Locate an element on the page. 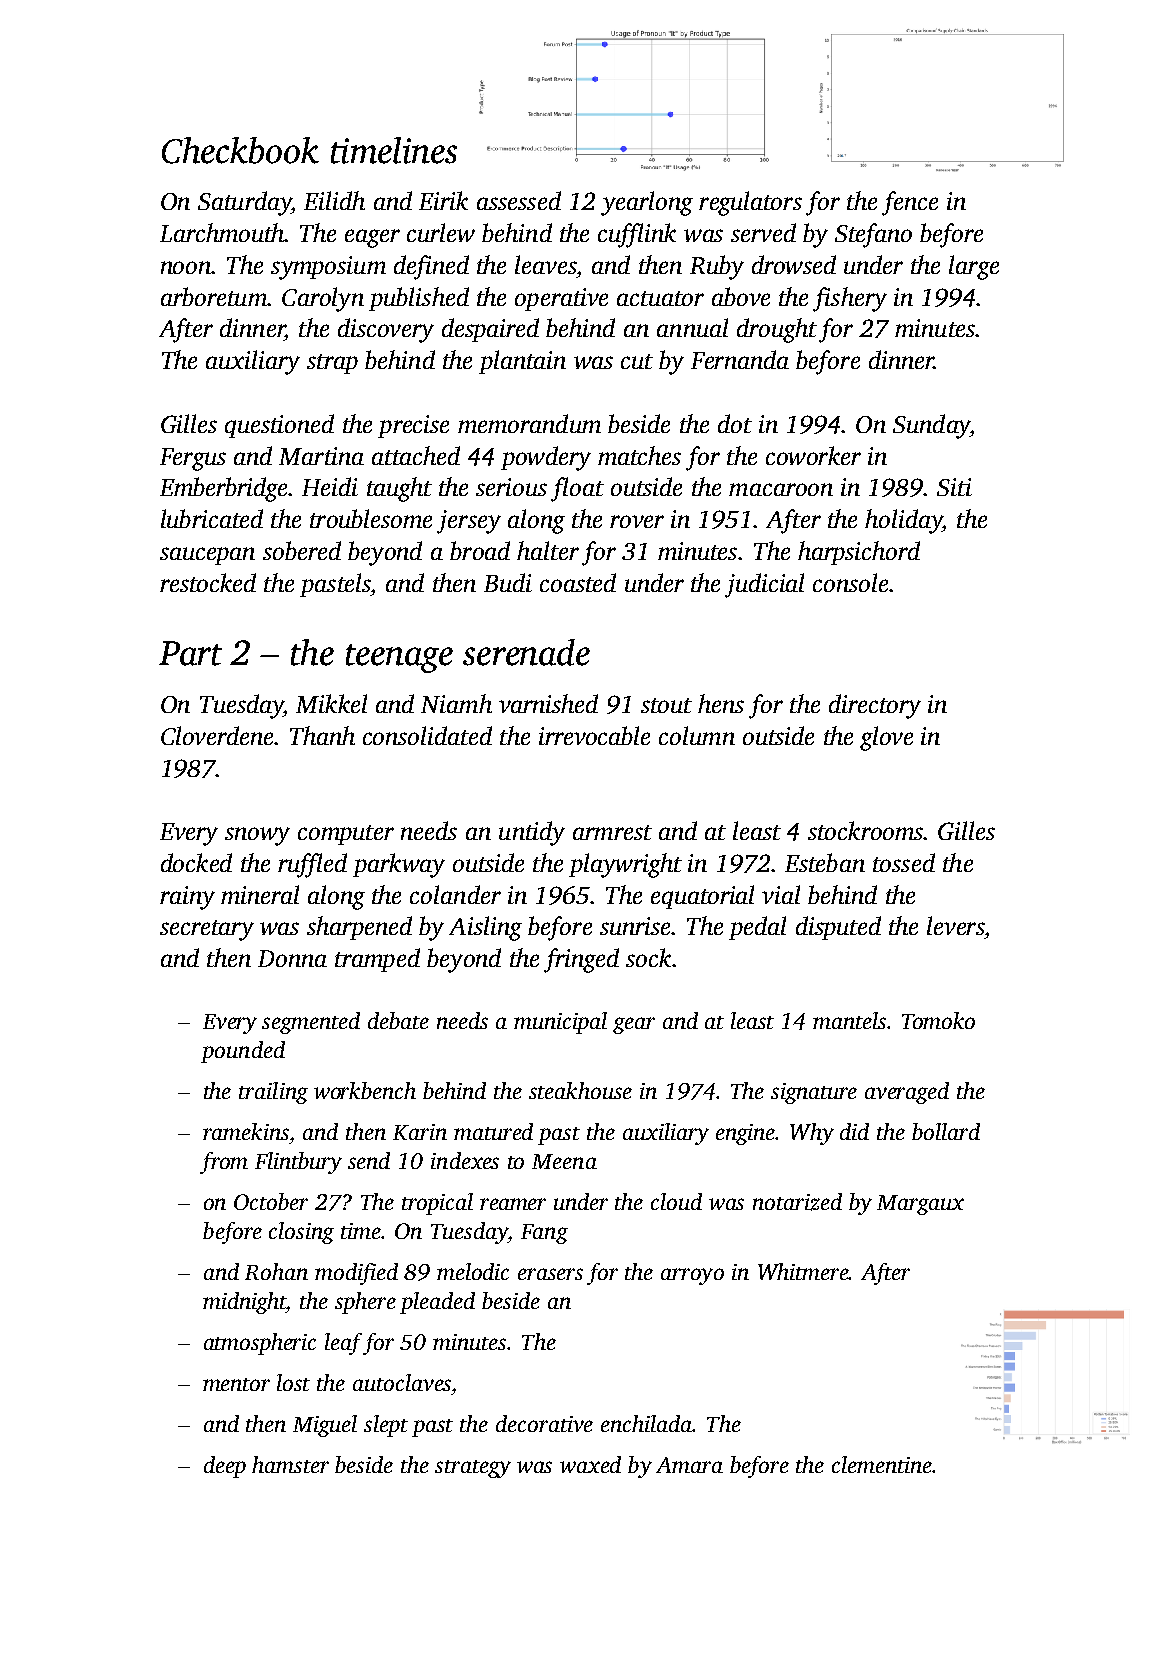 This image has width=1165, height=1654. mentor is located at coordinates (236, 1384).
